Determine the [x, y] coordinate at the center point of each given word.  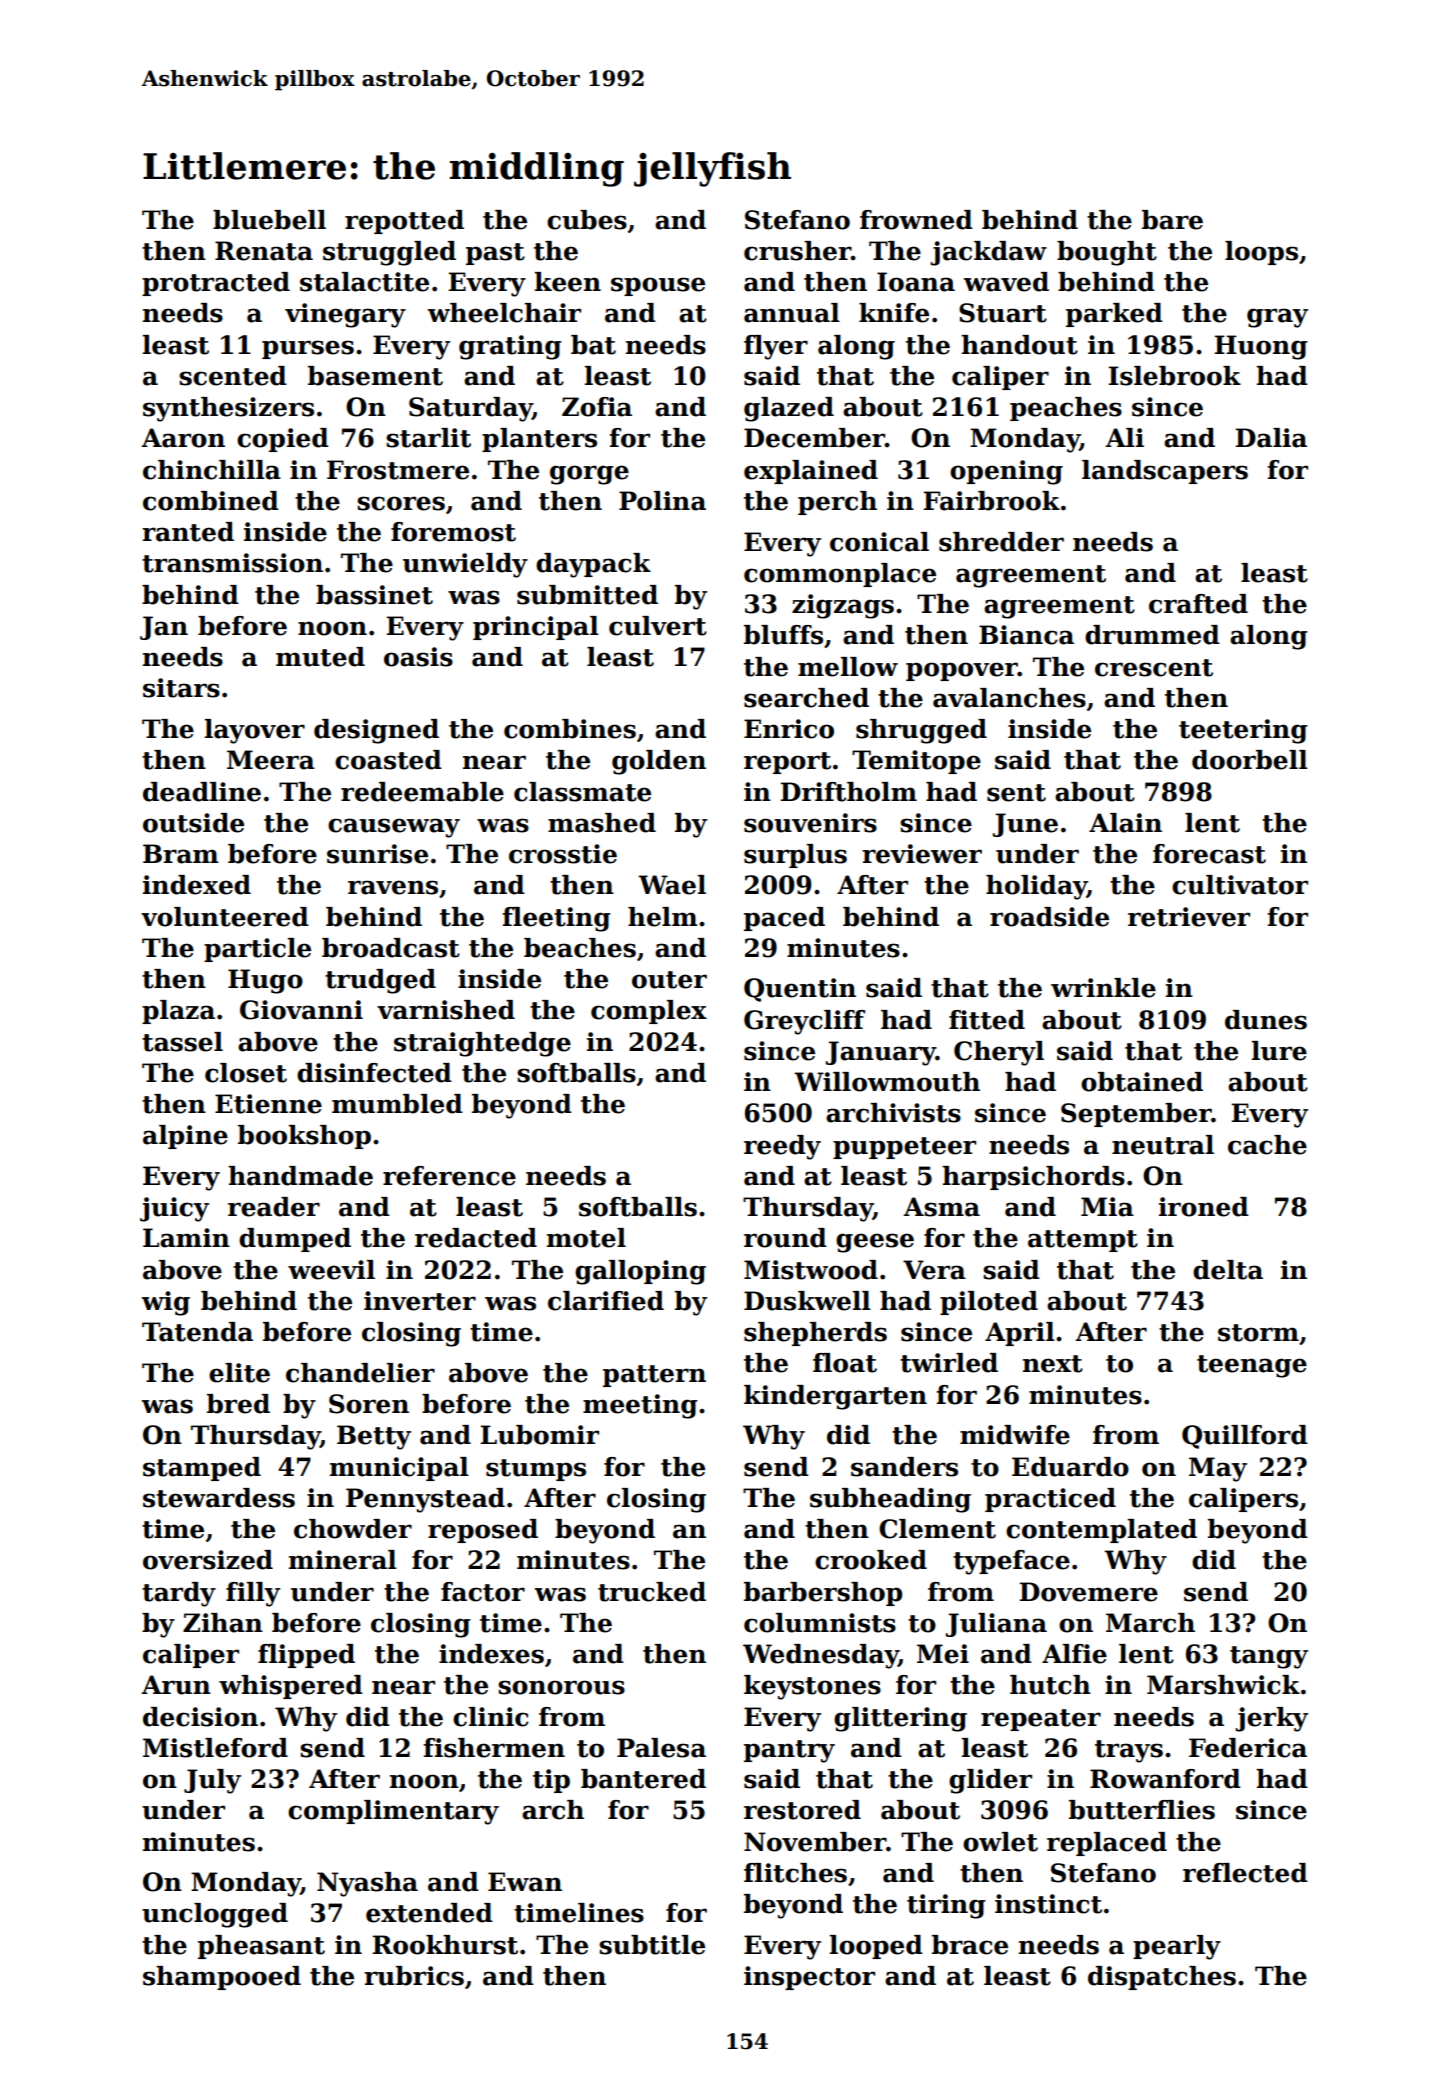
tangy [1269, 1657]
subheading [890, 1500]
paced [784, 919]
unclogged [215, 1915]
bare [1172, 220]
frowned [916, 220]
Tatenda [197, 1332]
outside [193, 823]
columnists [820, 1623]
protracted [216, 284]
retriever [1189, 917]
